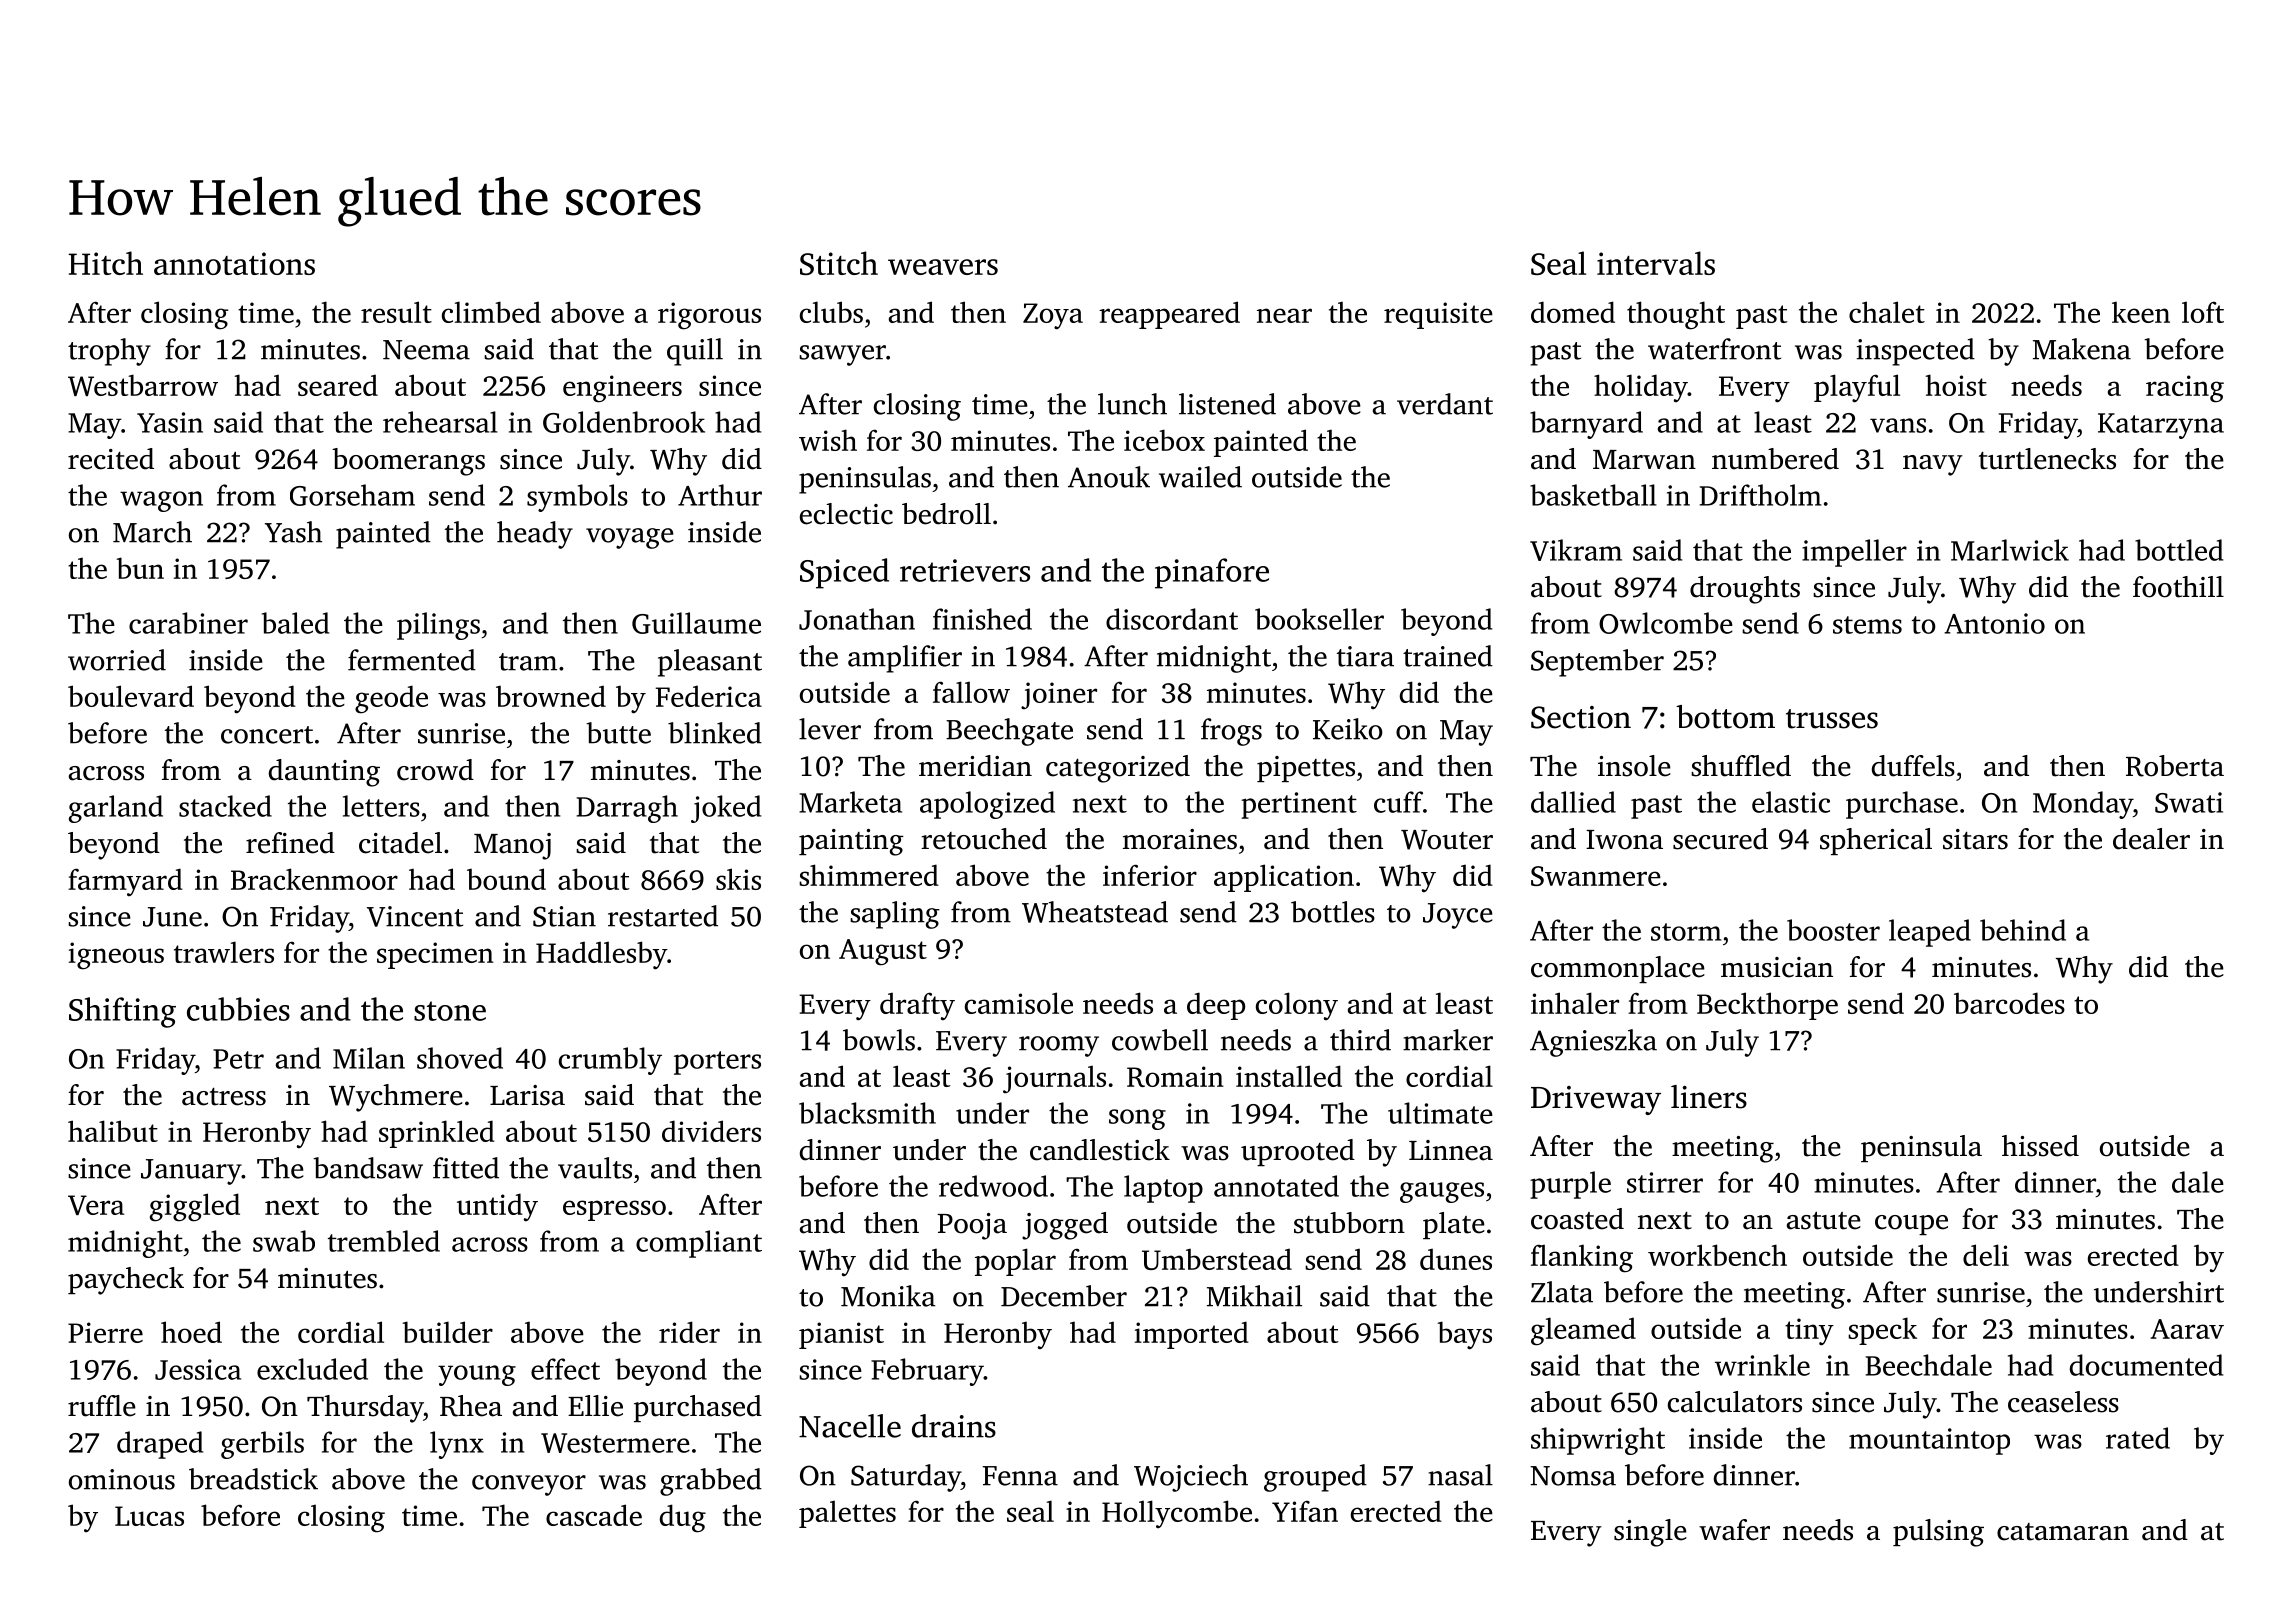 The width and height of the document is (2292, 1620). Describe the element at coordinates (102, 1406) in the document. I see `ruffle` at that location.
